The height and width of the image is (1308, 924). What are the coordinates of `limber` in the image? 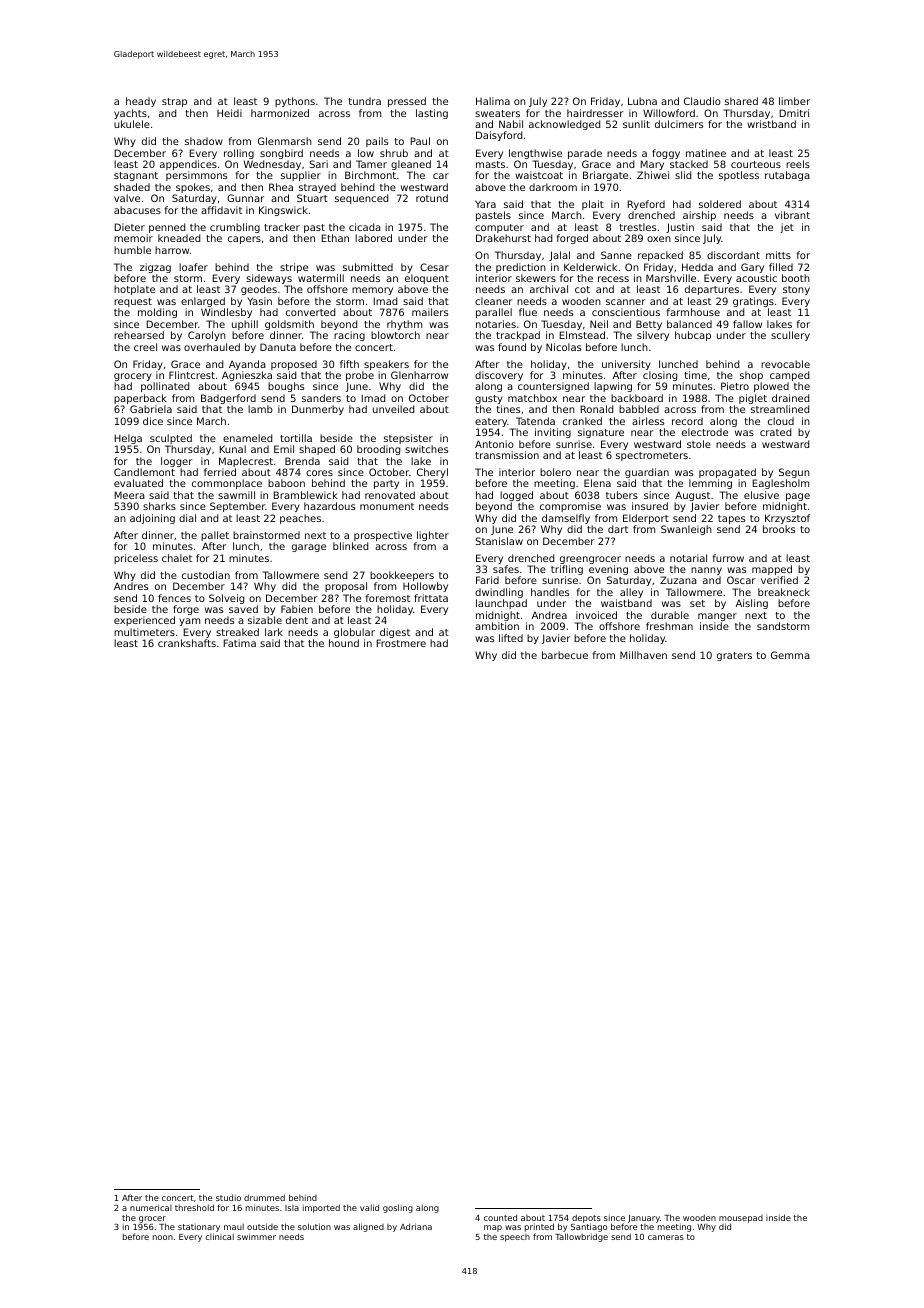 It's located at (794, 101).
